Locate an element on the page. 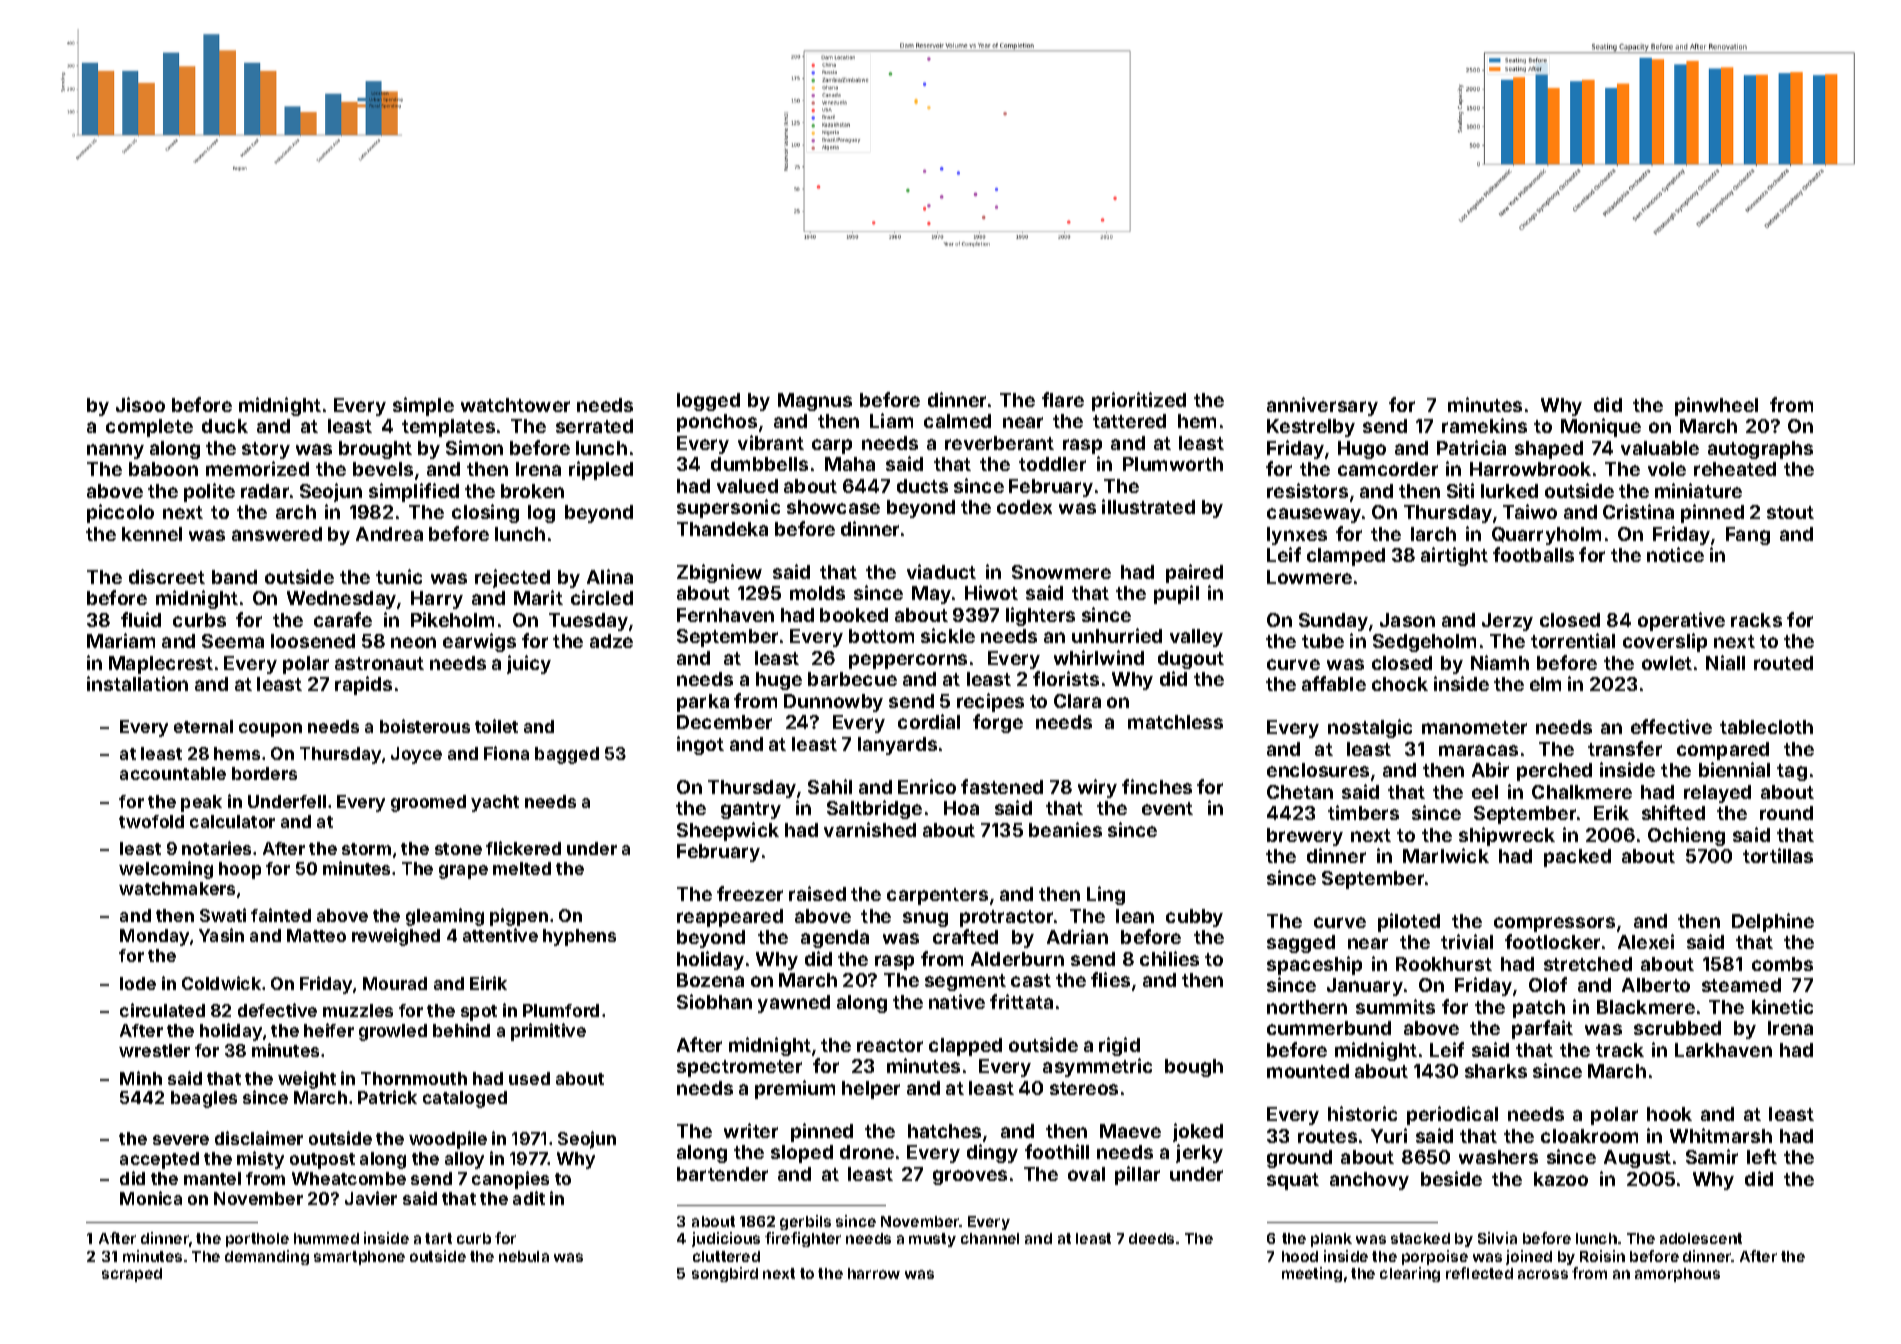  Jisoo is located at coordinates (140, 404).
